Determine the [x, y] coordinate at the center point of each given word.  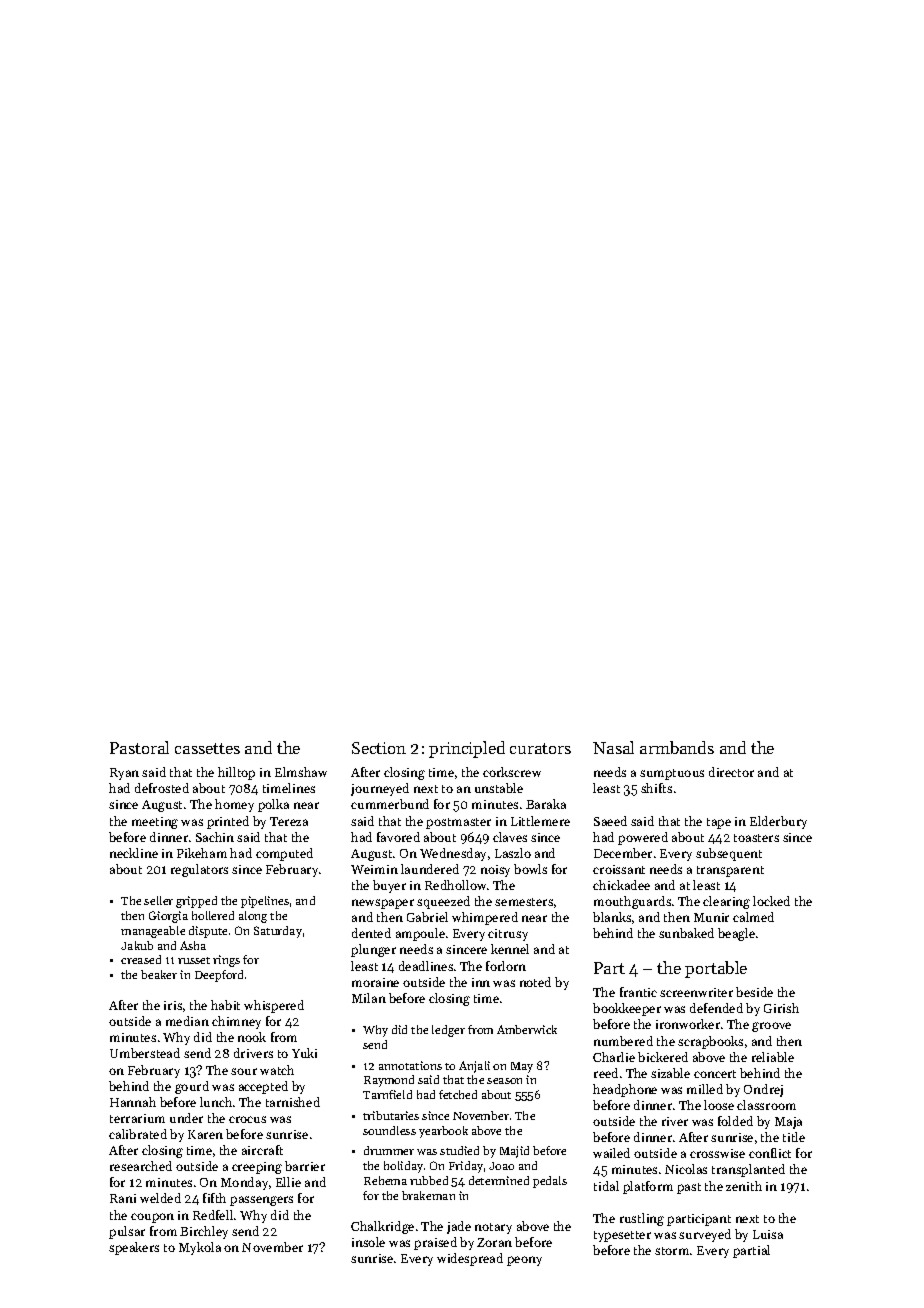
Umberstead [145, 1053]
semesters [524, 902]
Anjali [474, 1067]
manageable [153, 932]
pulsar [127, 1232]
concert [715, 1074]
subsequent [729, 854]
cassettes [207, 748]
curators [540, 748]
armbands [677, 747]
